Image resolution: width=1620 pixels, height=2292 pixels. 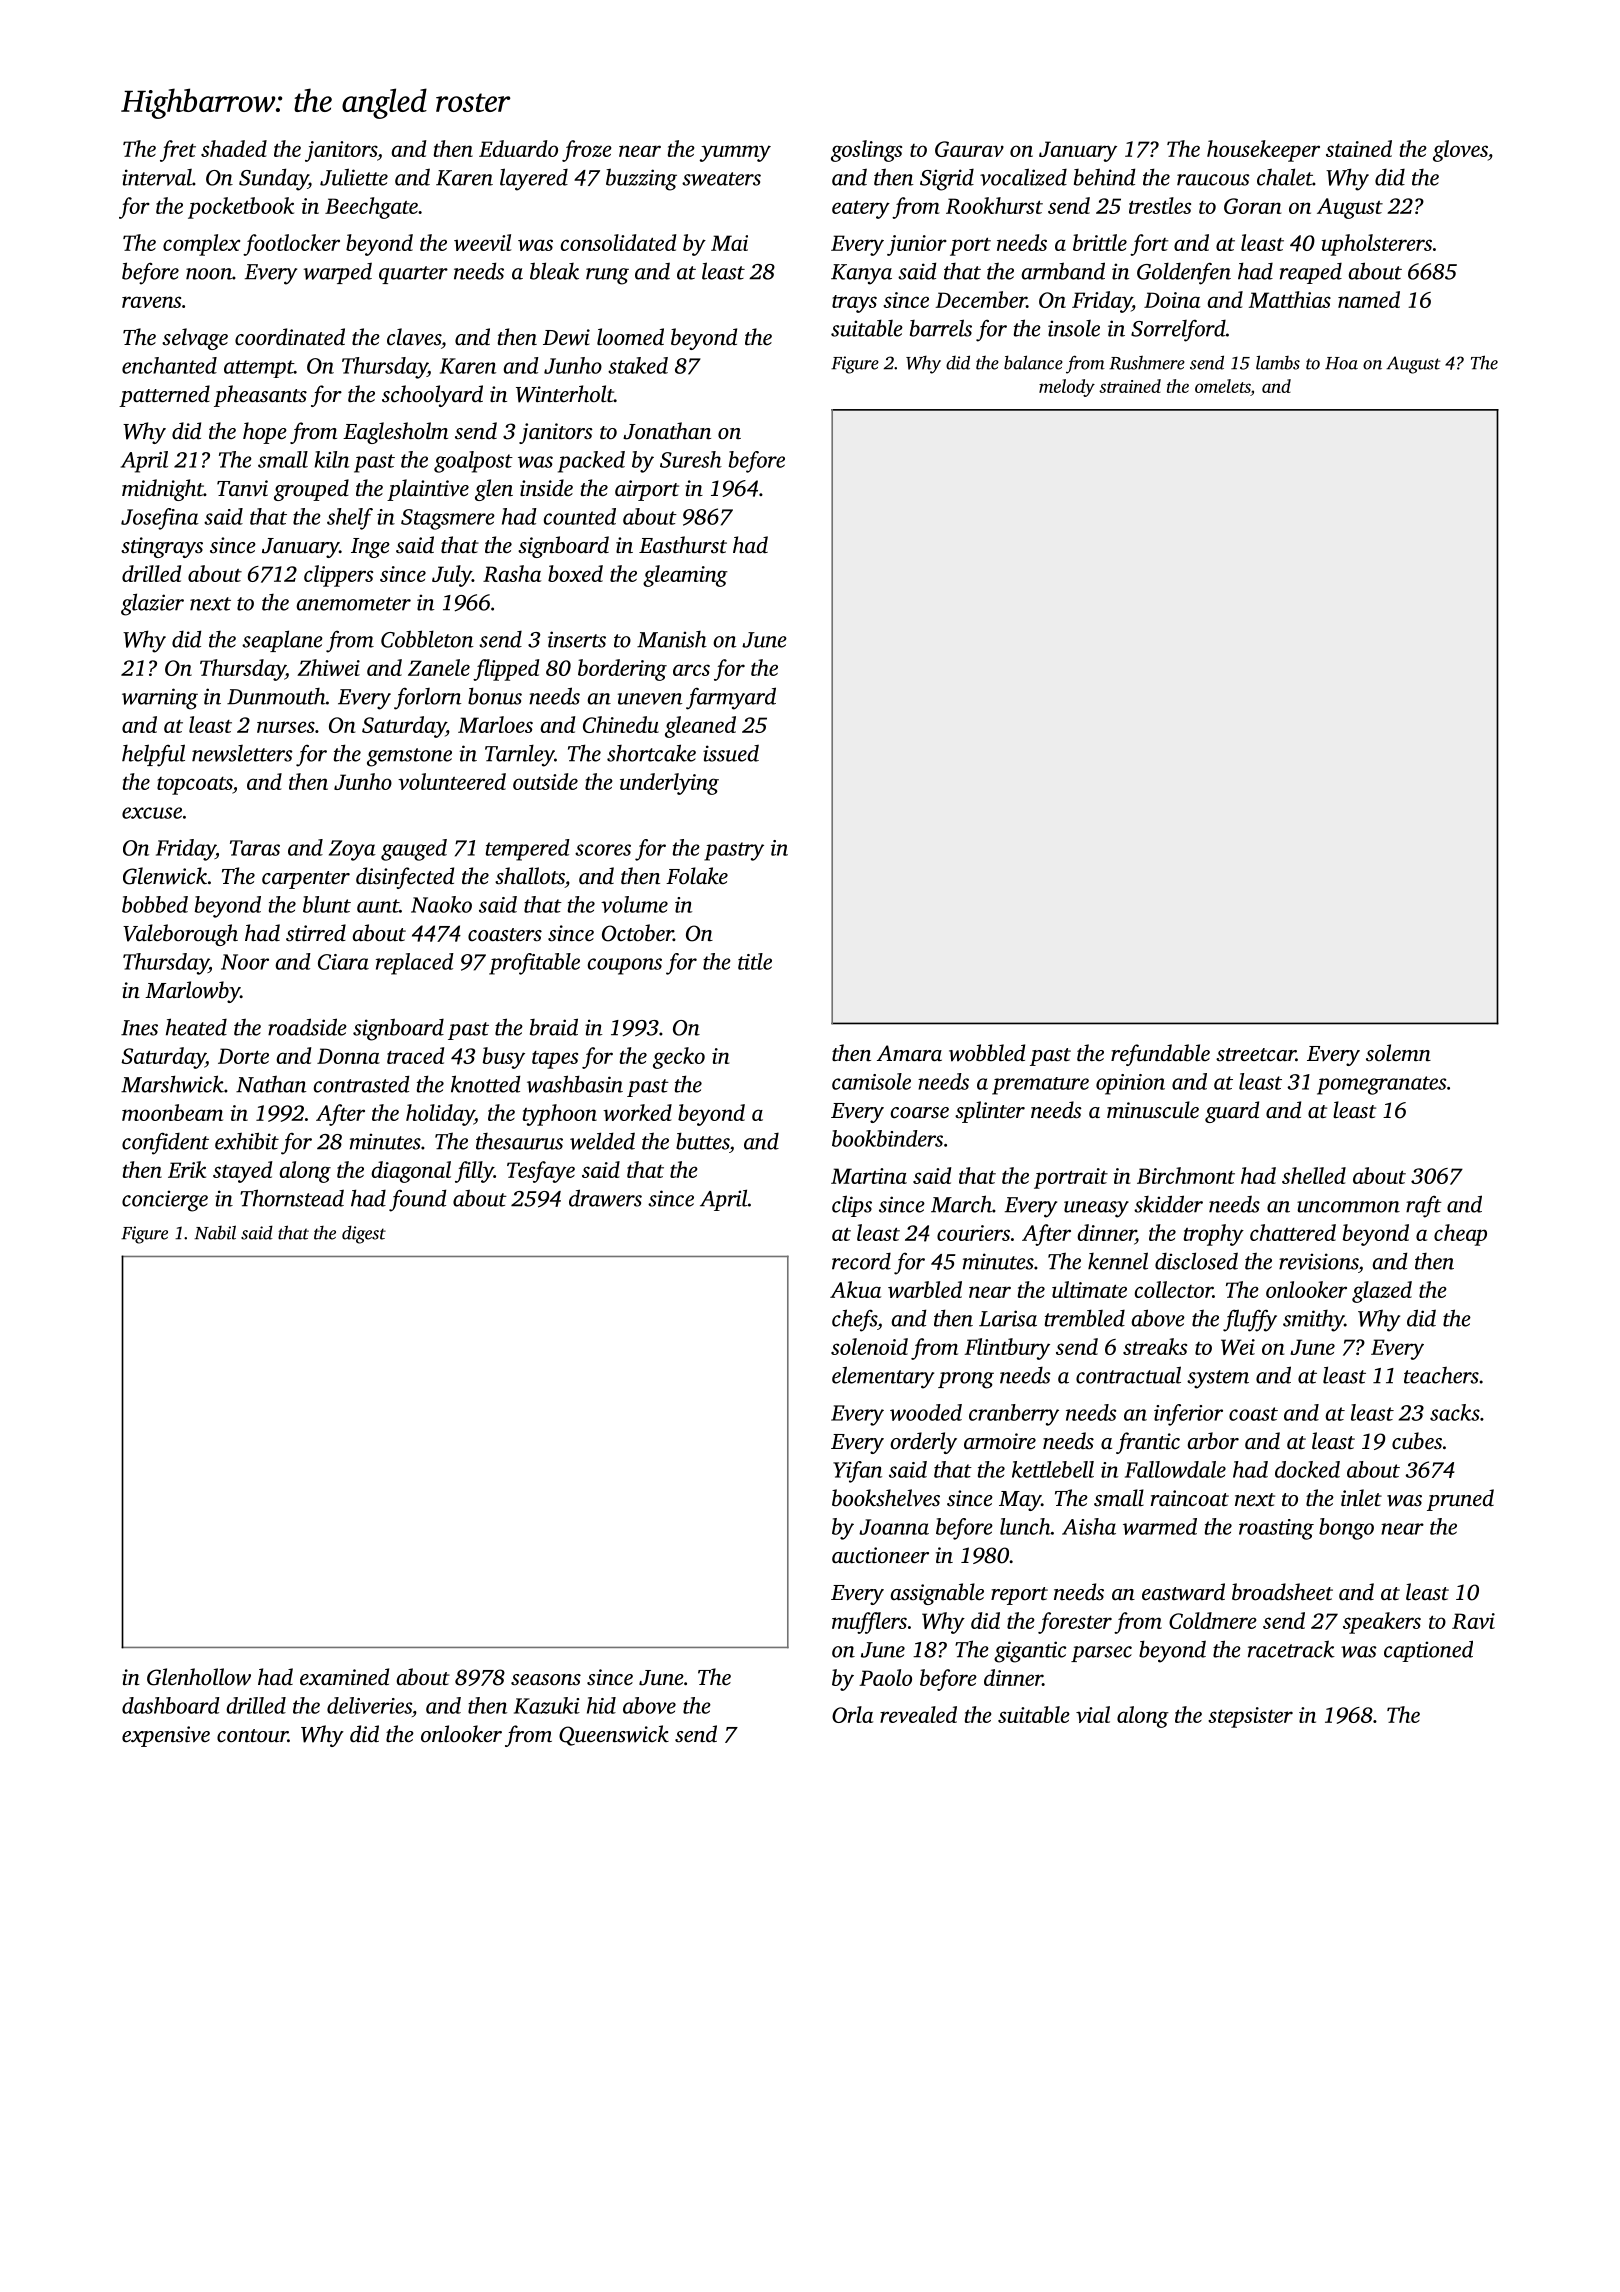 I want to click on solemn, so click(x=1398, y=1053).
